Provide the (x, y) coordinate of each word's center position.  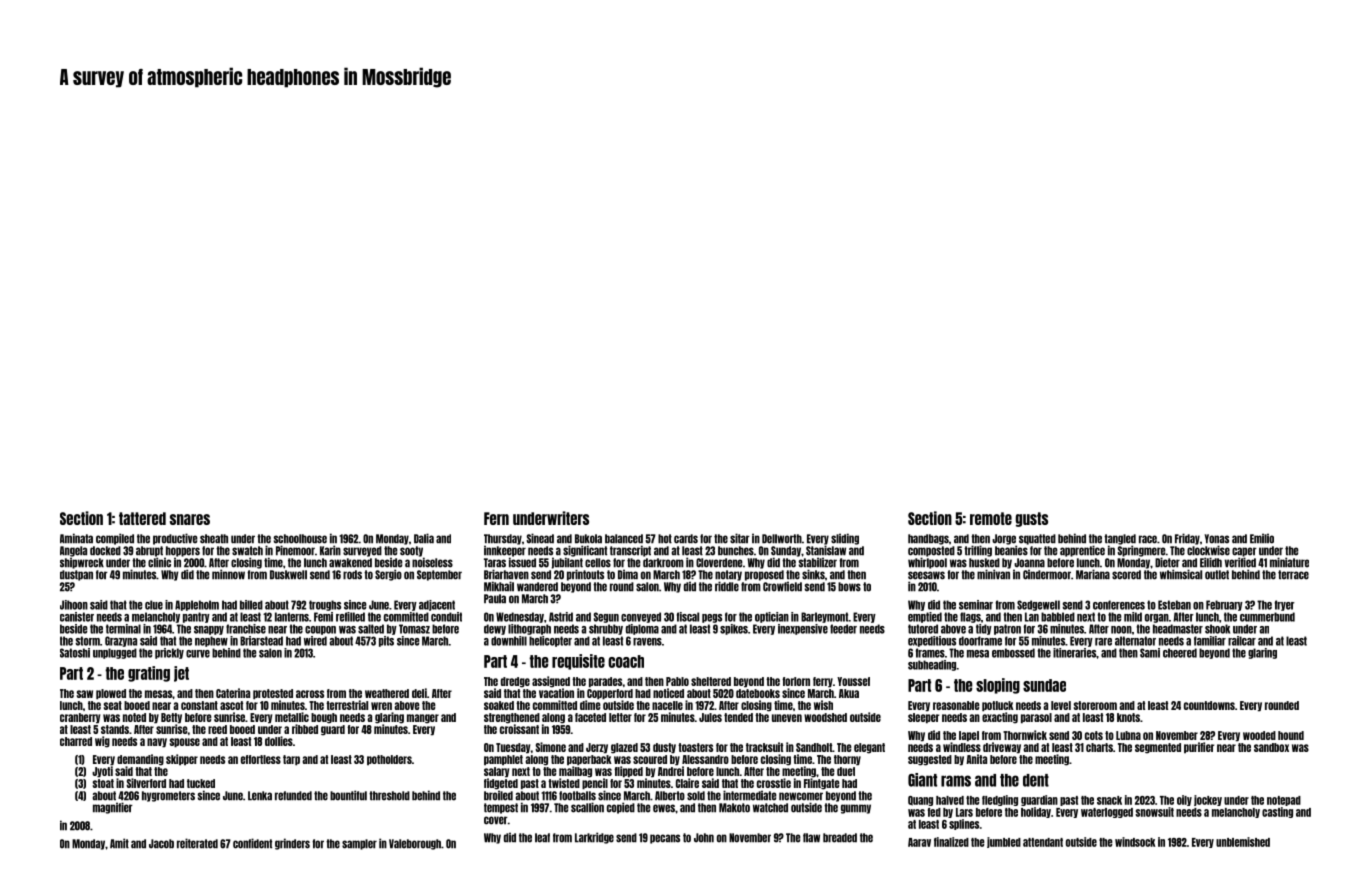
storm (87, 641)
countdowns (1209, 705)
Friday (1187, 539)
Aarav (919, 842)
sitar (740, 538)
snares (190, 519)
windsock (1135, 842)
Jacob (161, 844)
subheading (932, 665)
